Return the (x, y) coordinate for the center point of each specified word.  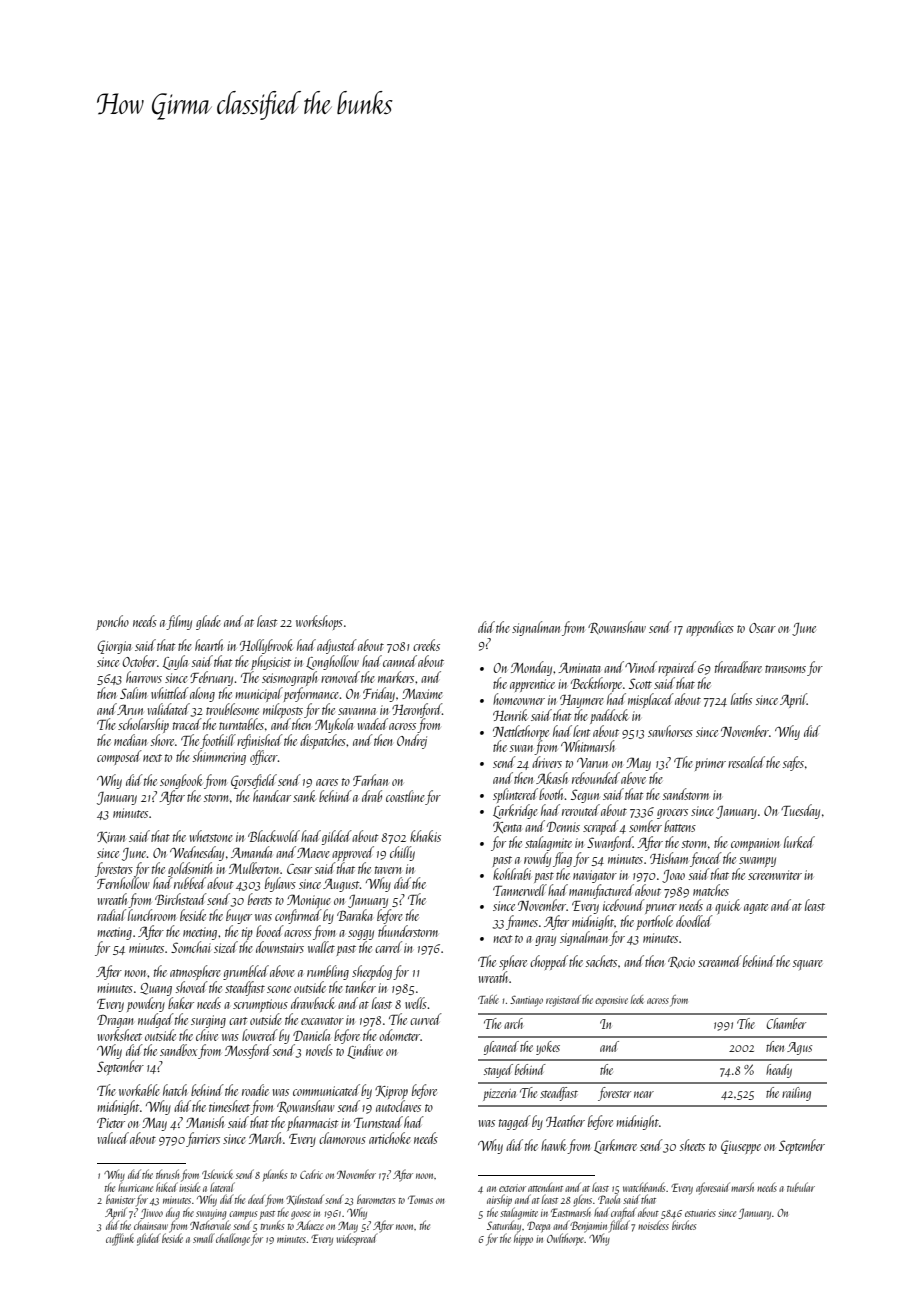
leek (637, 999)
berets (260, 899)
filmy (179, 622)
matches (711, 890)
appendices (710, 628)
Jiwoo (151, 1213)
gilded (337, 837)
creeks (426, 645)
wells (416, 1003)
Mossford (248, 1051)
